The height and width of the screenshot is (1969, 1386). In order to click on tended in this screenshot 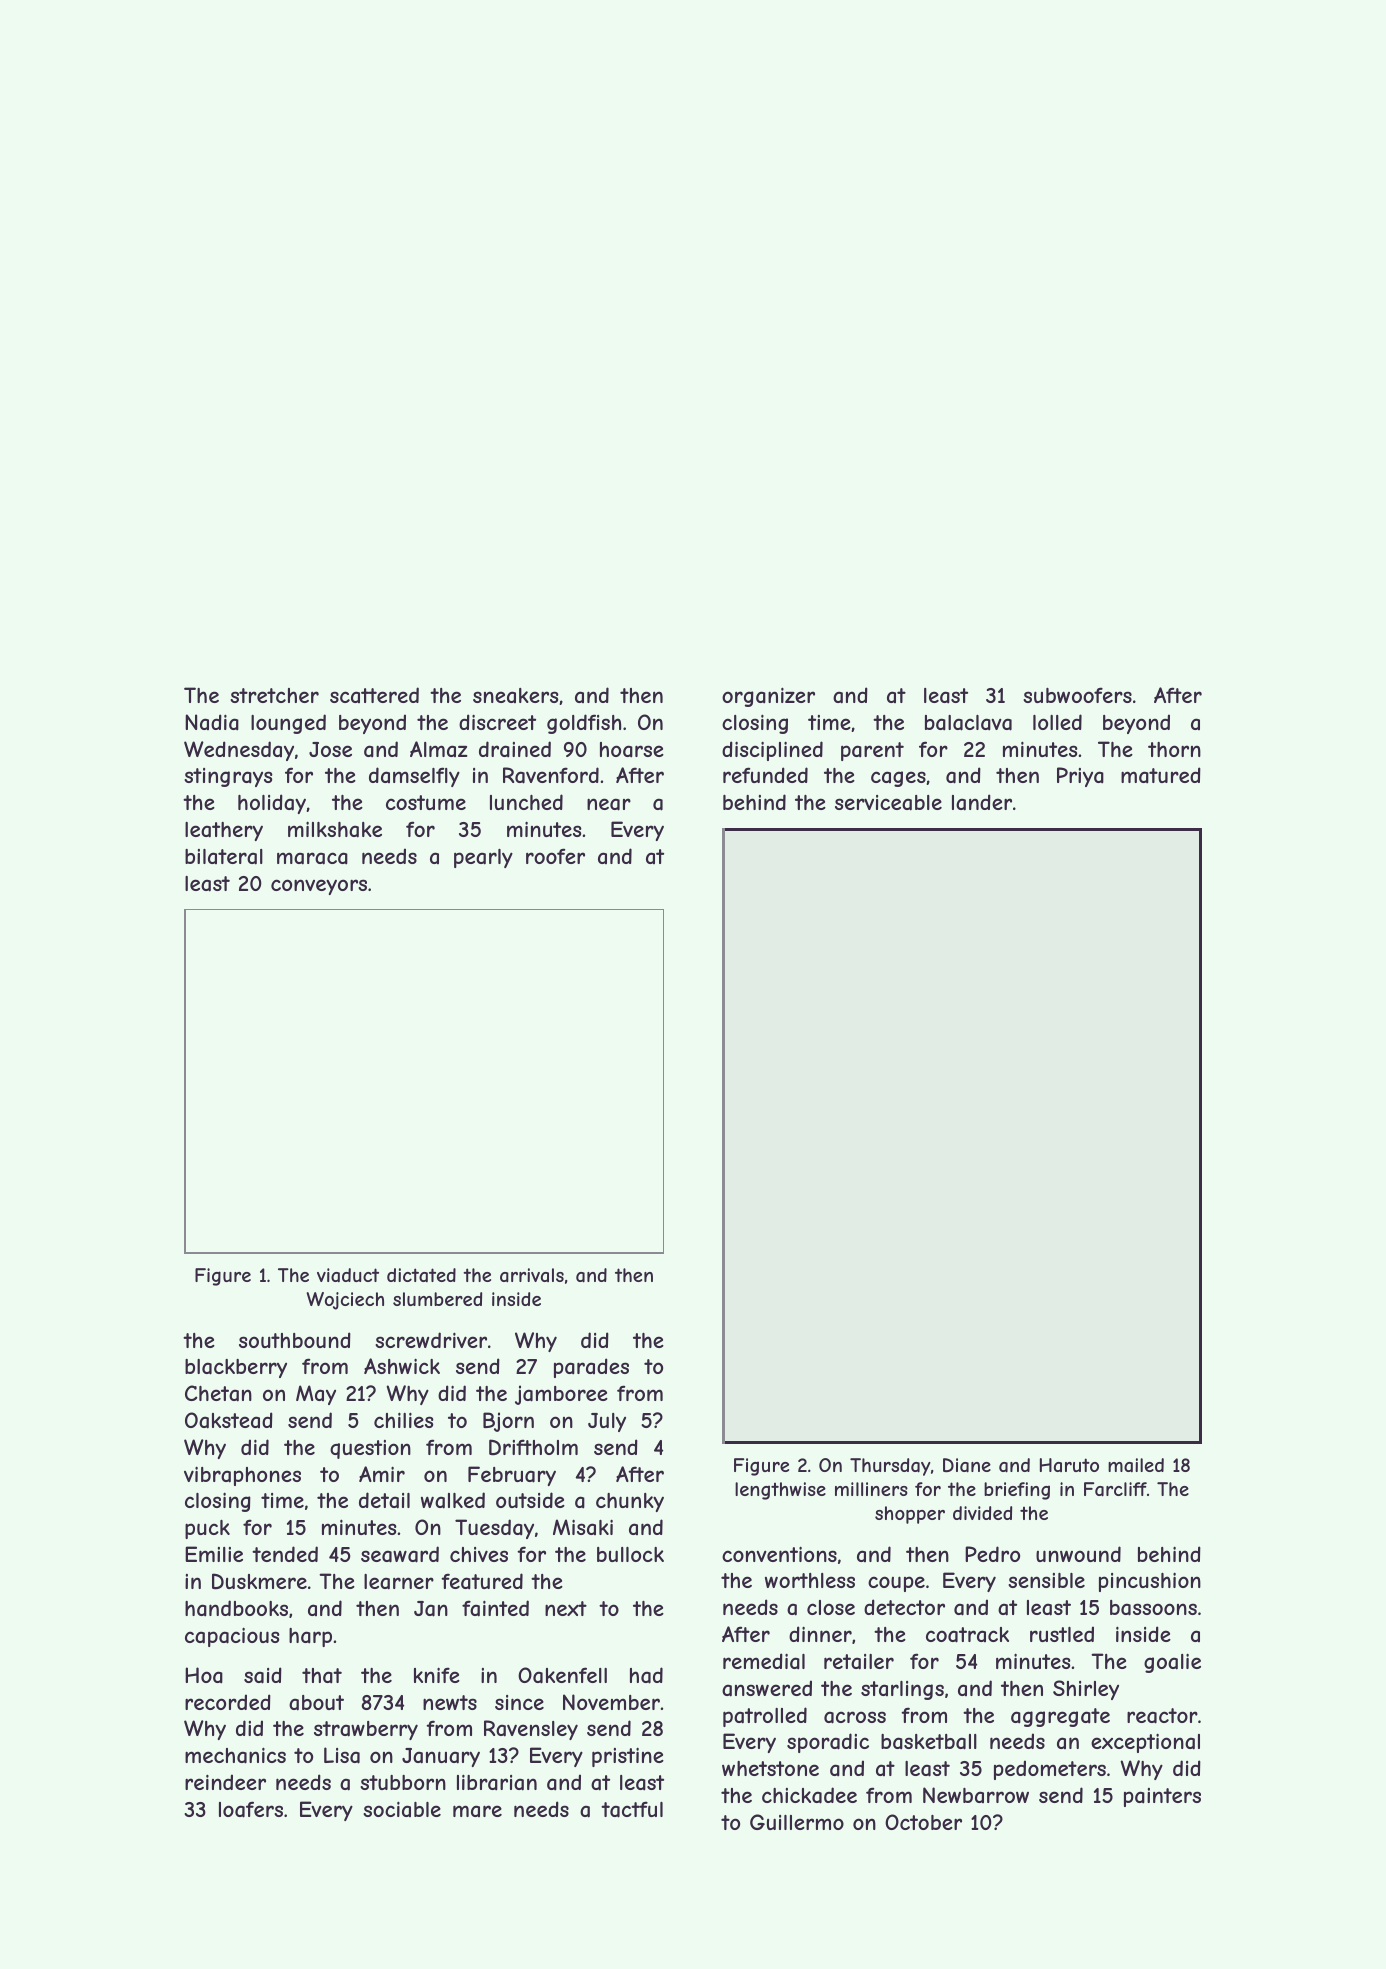, I will do `click(285, 1554)`.
